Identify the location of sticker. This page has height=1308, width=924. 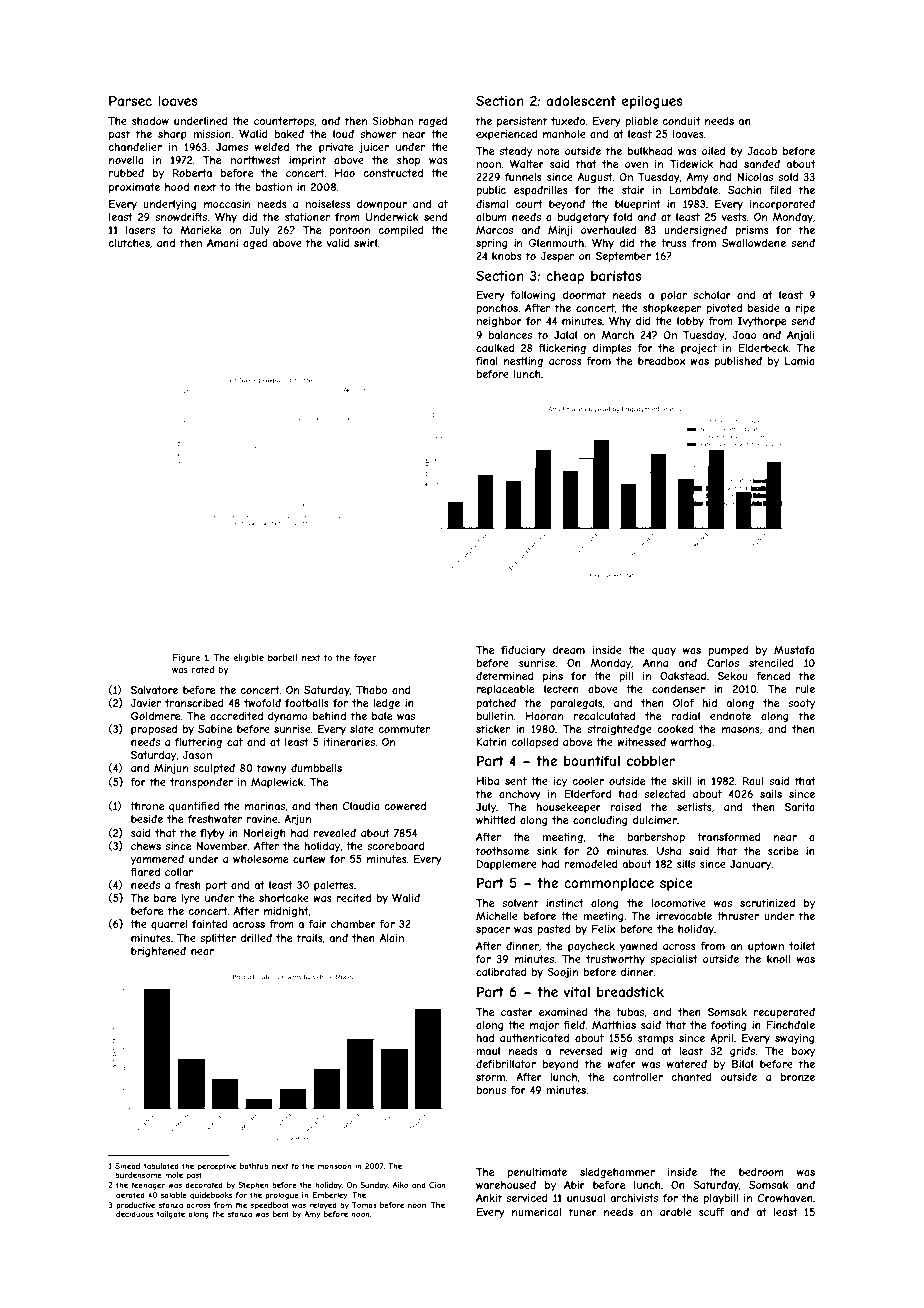
(493, 729).
